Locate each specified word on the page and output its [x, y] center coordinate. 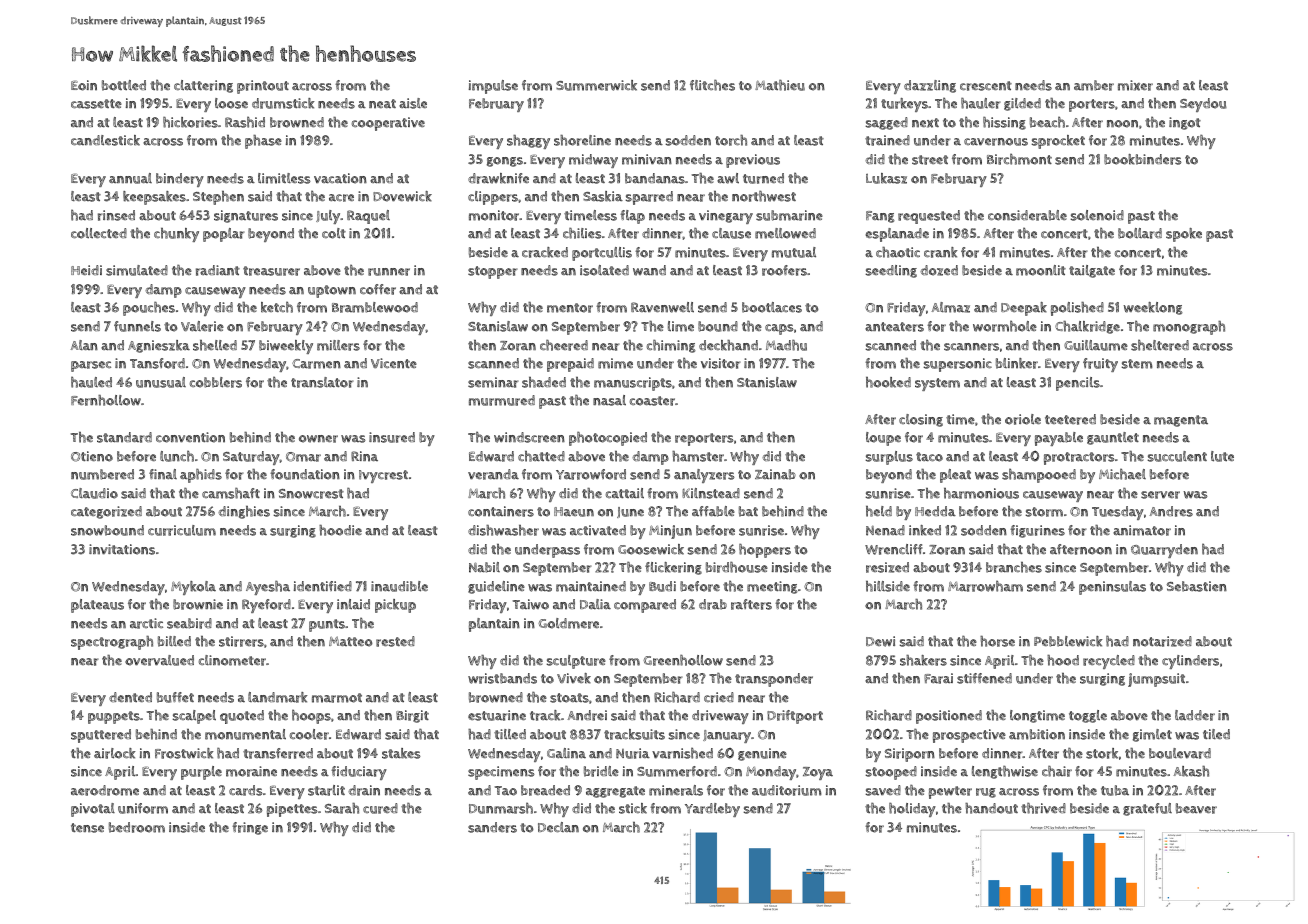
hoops [311, 717]
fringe [250, 828]
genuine [762, 754]
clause [731, 233]
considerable [1027, 215]
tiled [1216, 734]
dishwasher [503, 530]
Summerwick [596, 85]
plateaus [97, 606]
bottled [124, 85]
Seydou [1203, 105]
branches [1014, 567]
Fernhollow [106, 400]
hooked [888, 382]
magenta [1181, 421]
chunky [176, 235]
